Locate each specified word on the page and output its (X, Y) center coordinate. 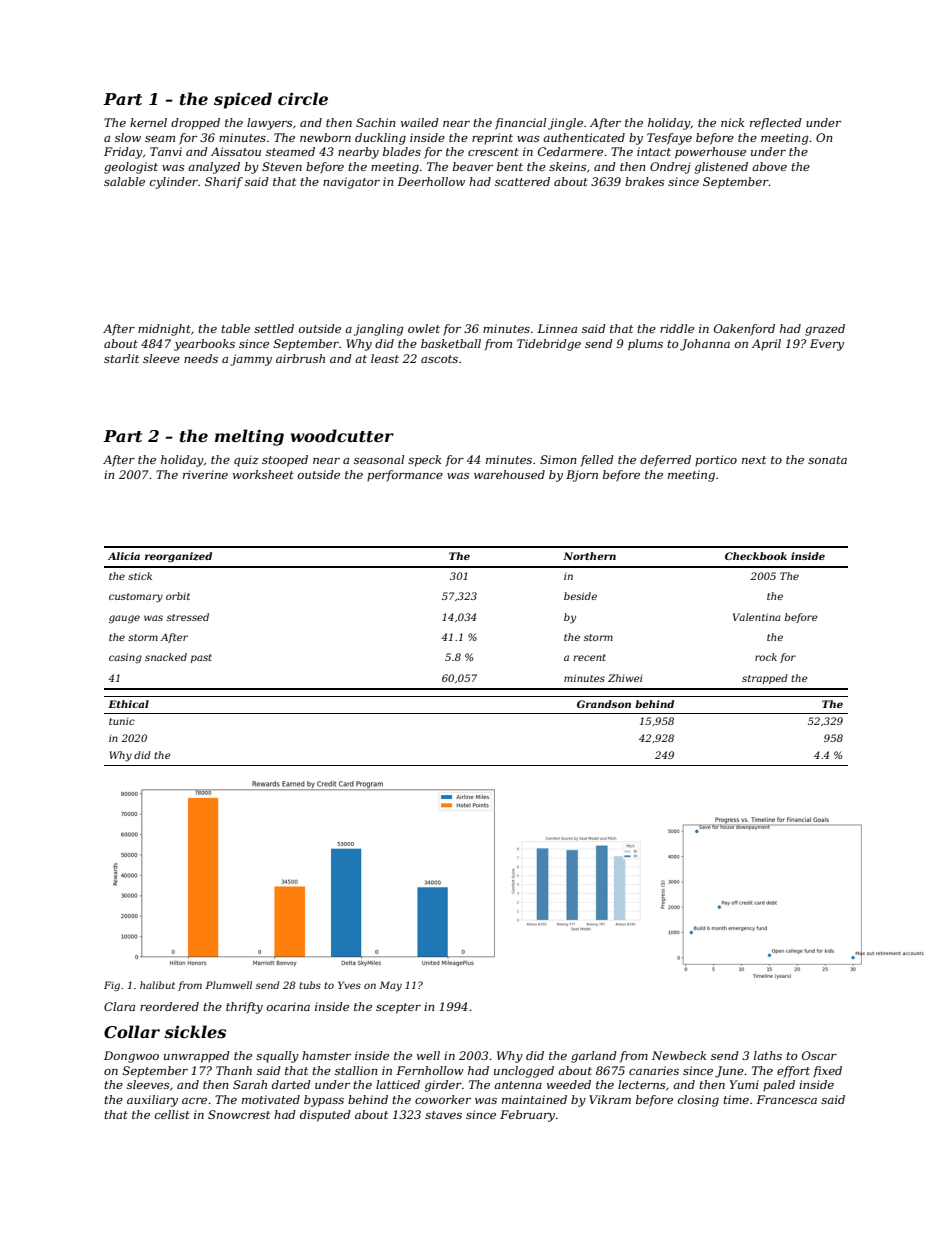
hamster (326, 1055)
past (201, 658)
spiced (243, 100)
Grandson (604, 704)
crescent (493, 152)
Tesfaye (669, 139)
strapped (765, 679)
